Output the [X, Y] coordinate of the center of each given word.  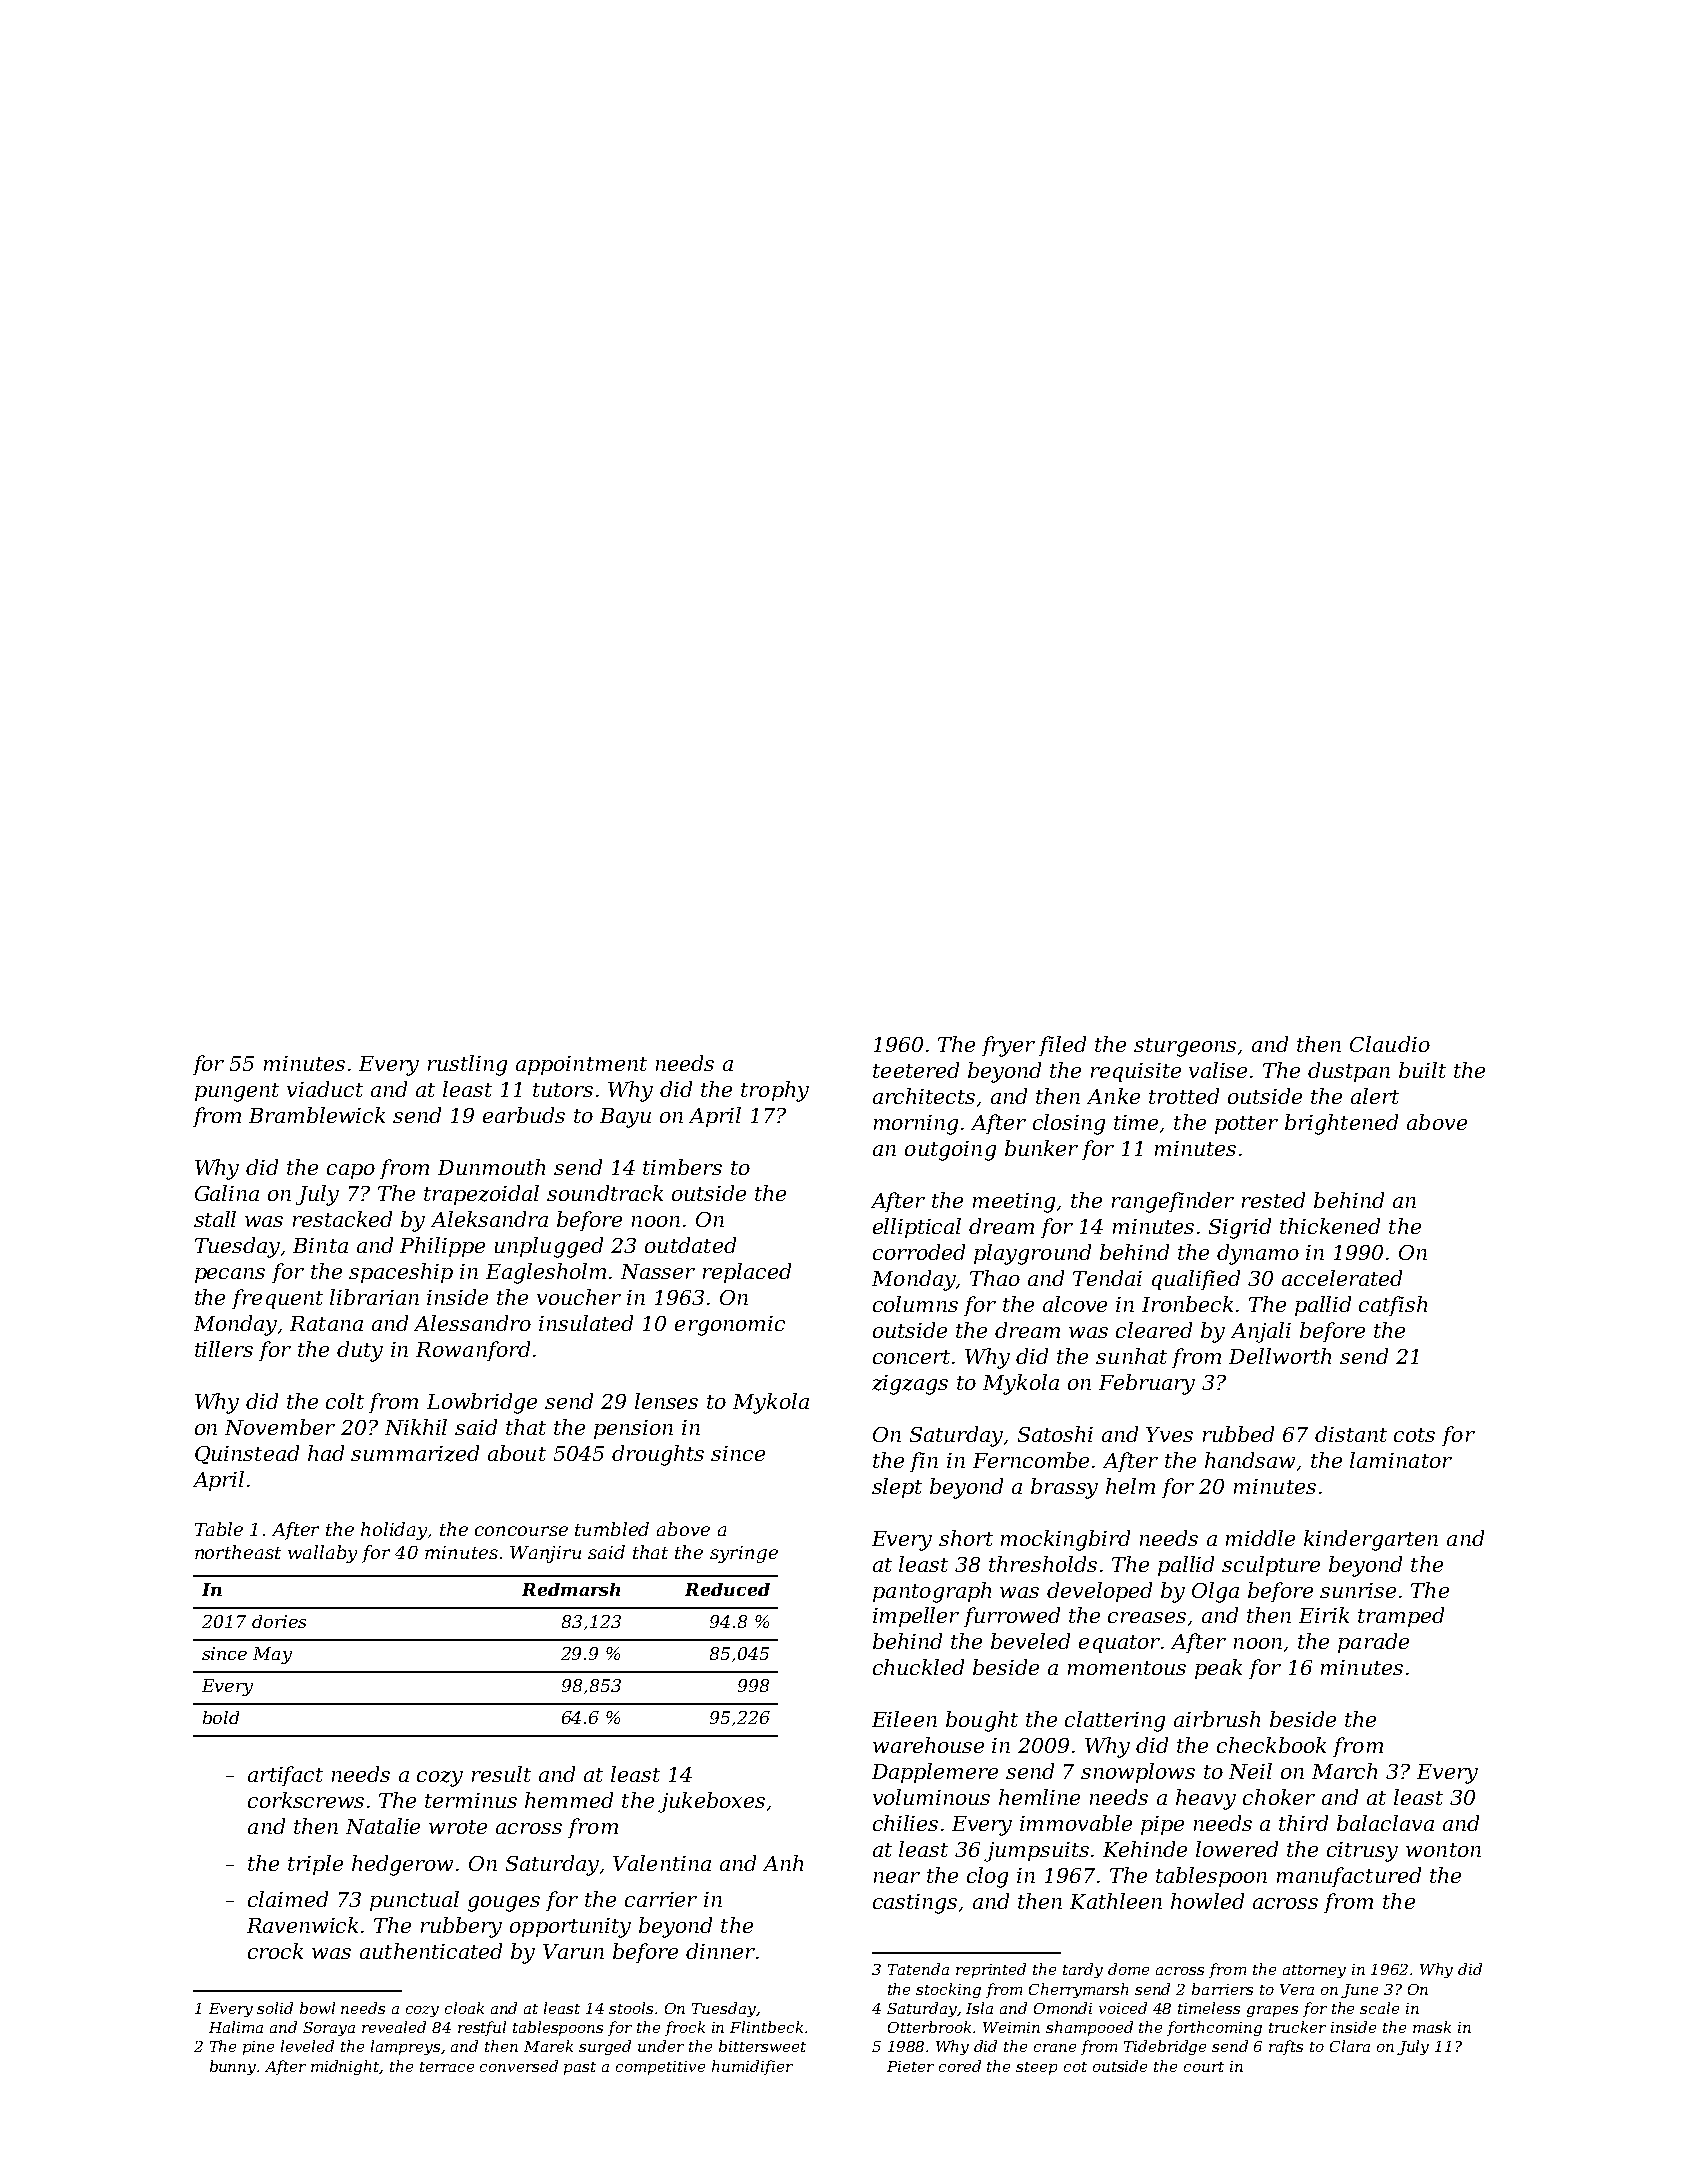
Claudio [1390, 1044]
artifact [285, 1776]
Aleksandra [489, 1219]
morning [916, 1125]
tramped [1401, 1617]
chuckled [918, 1667]
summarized [415, 1453]
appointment [581, 1065]
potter [1246, 1125]
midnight [345, 2067]
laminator [1401, 1460]
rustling [467, 1065]
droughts [658, 1455]
